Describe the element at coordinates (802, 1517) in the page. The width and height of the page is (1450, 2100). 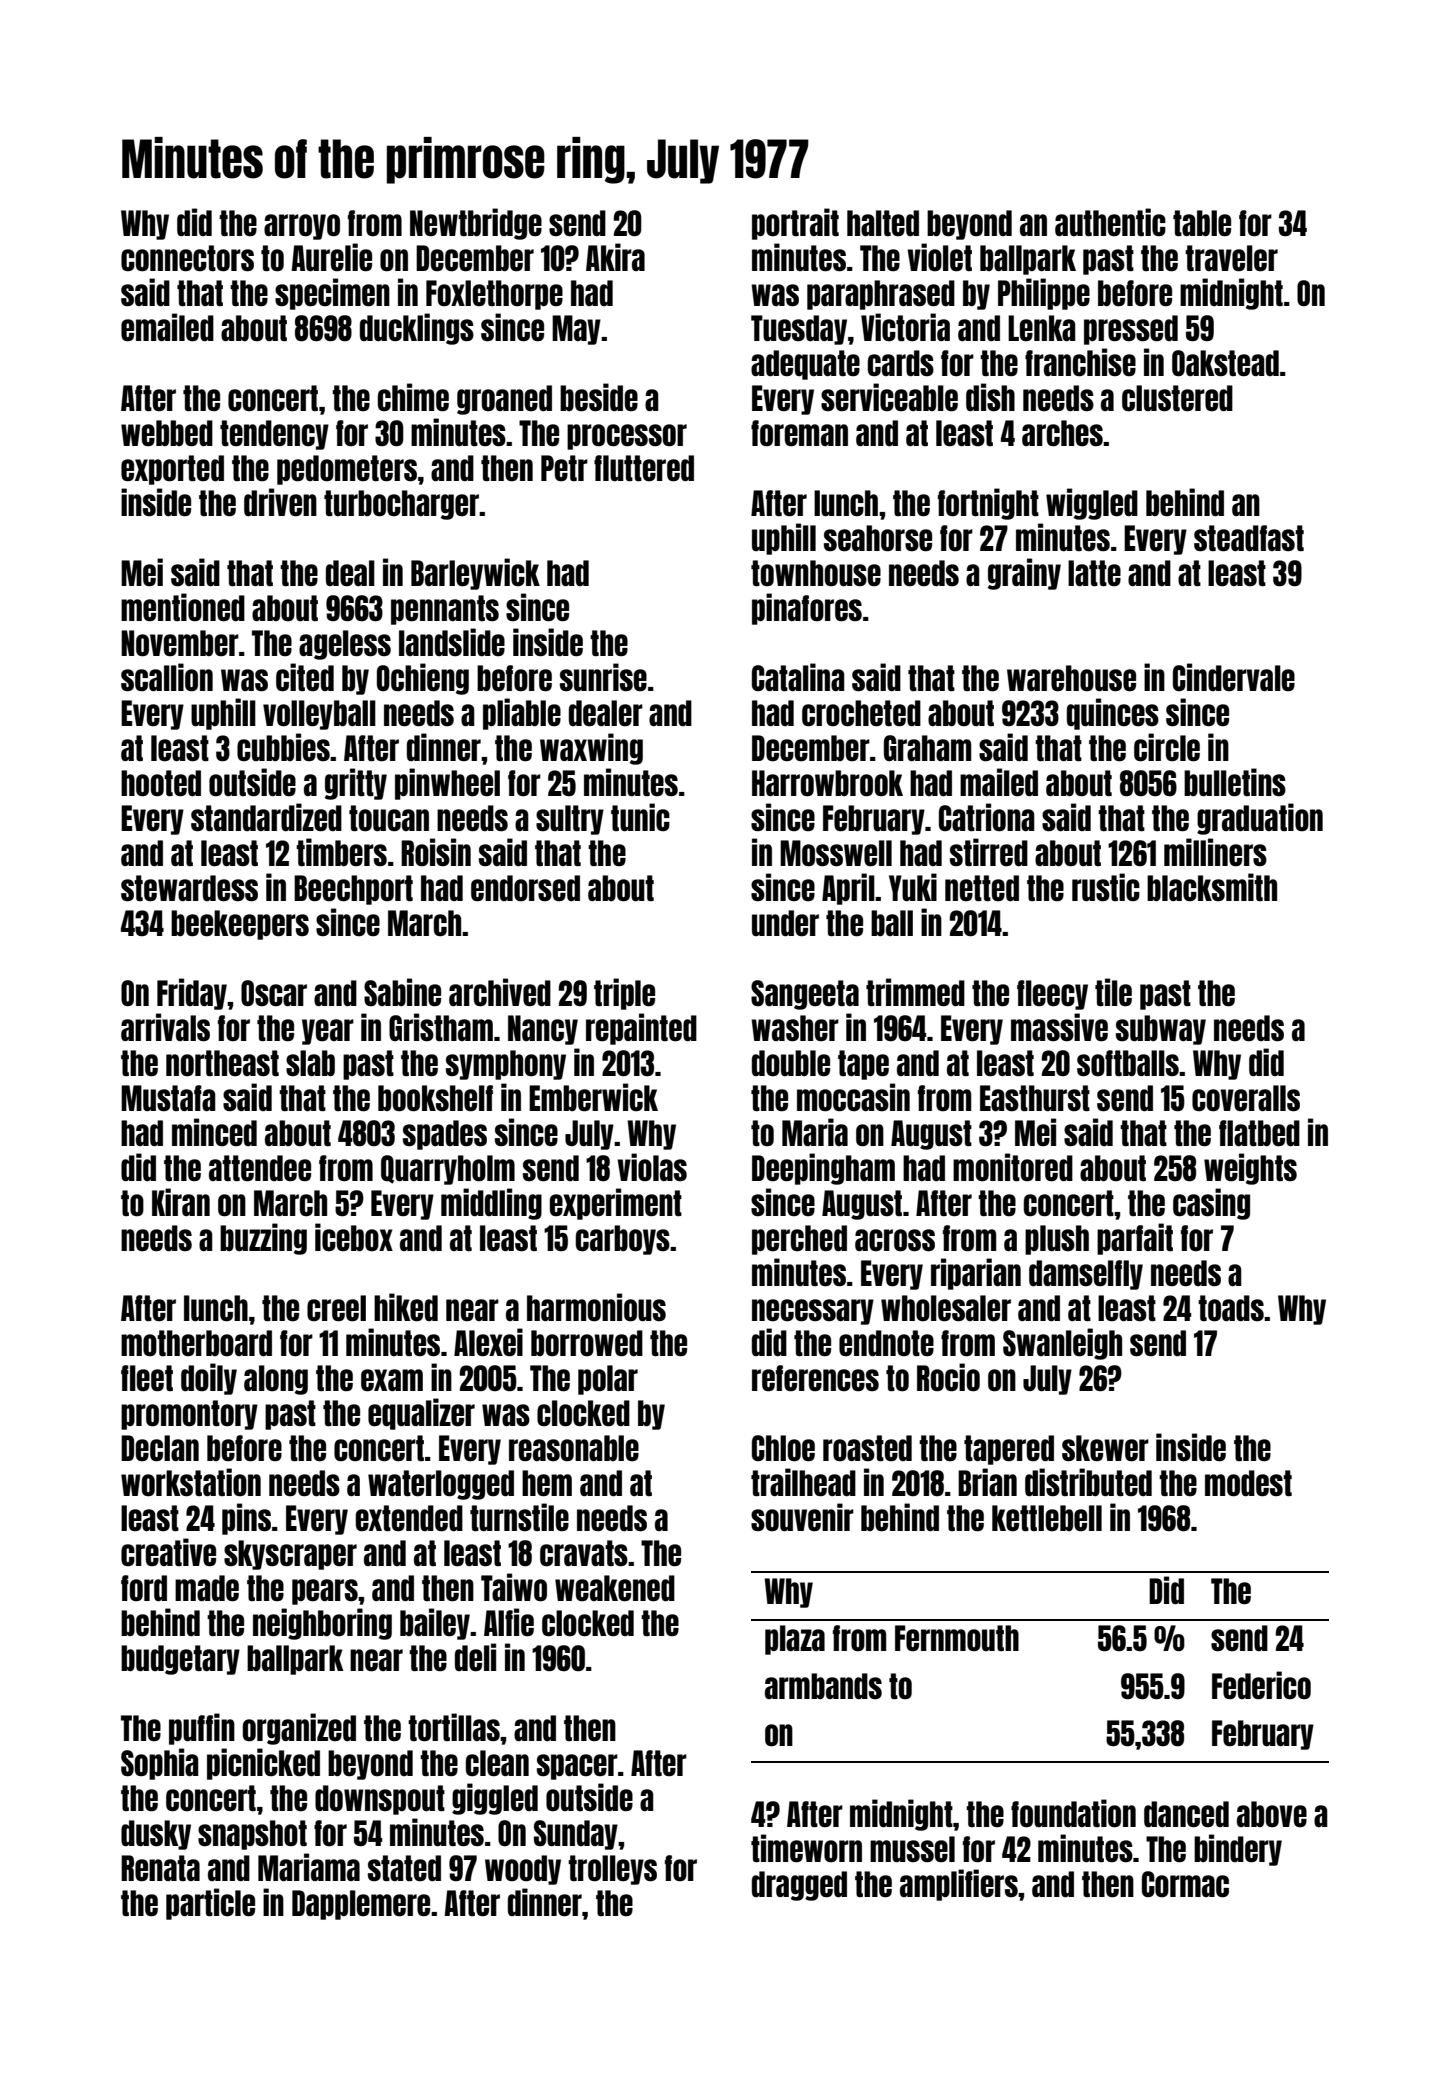
I see `souvenir` at that location.
